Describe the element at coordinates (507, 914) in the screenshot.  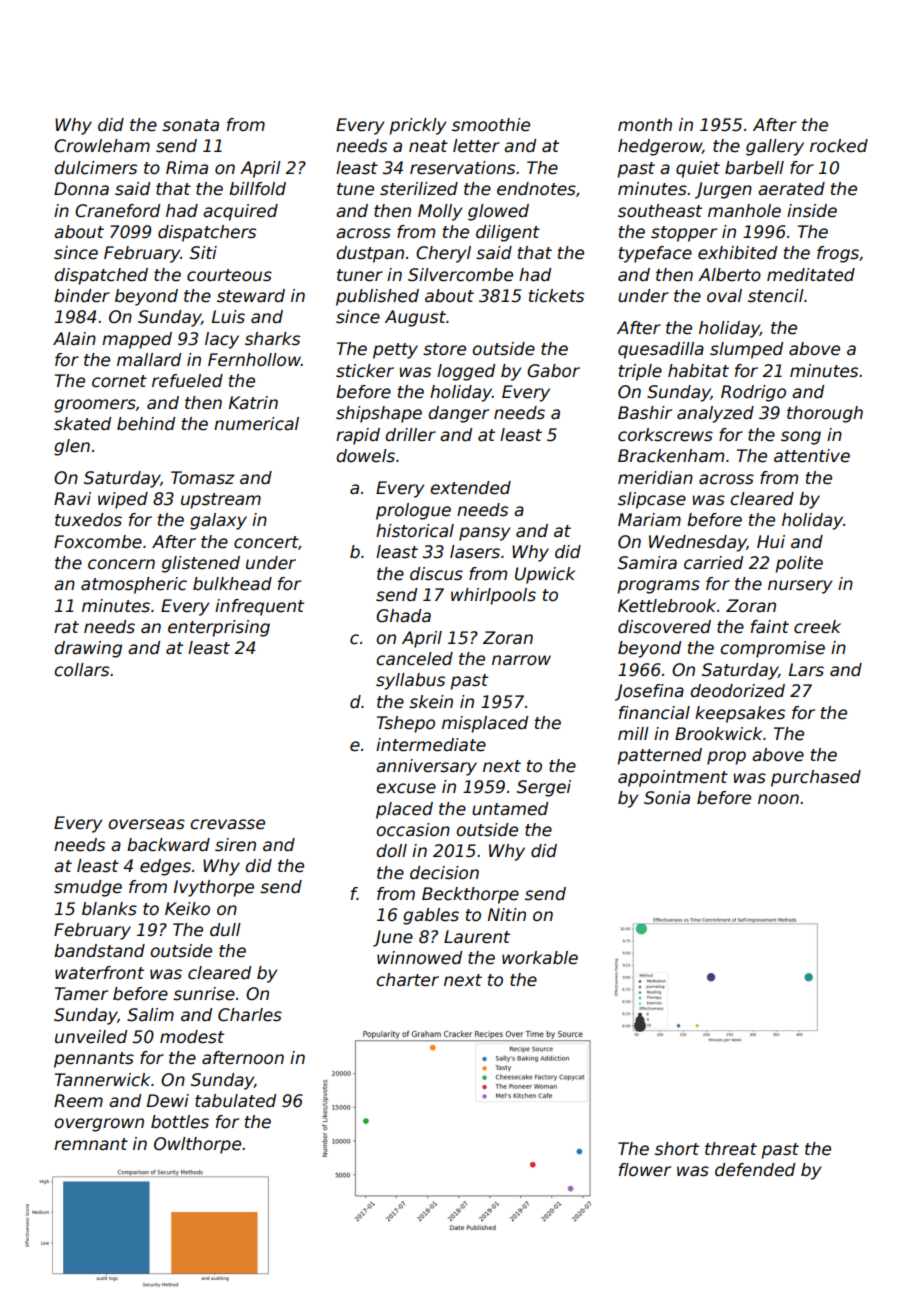
I see `Nitin` at that location.
